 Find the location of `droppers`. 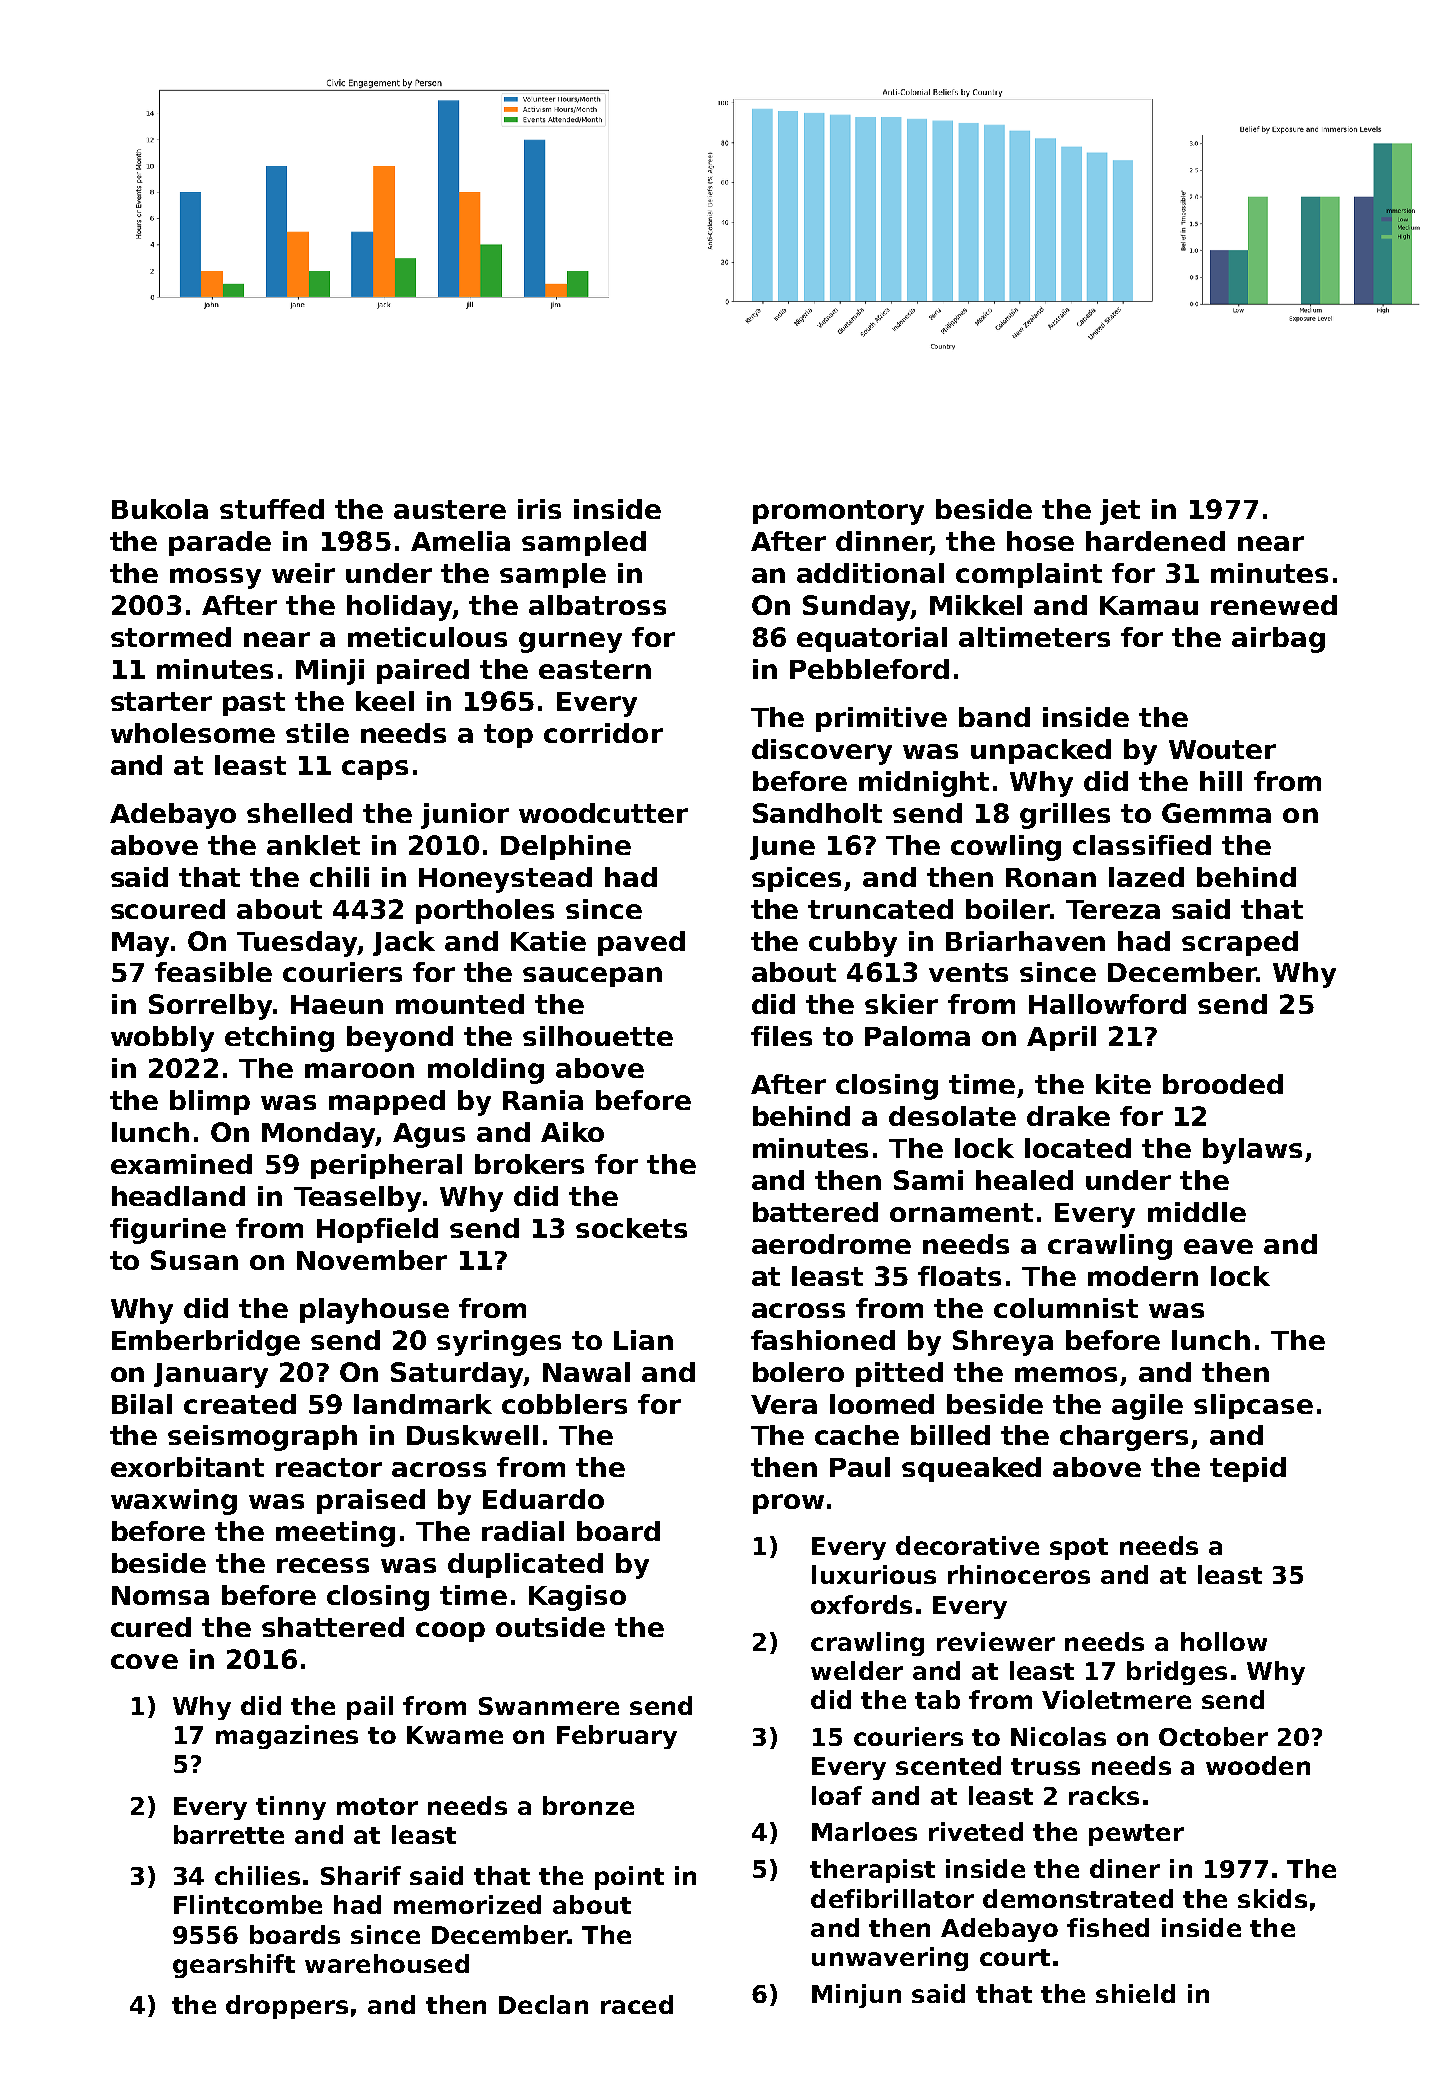

droppers is located at coordinates (287, 2007).
